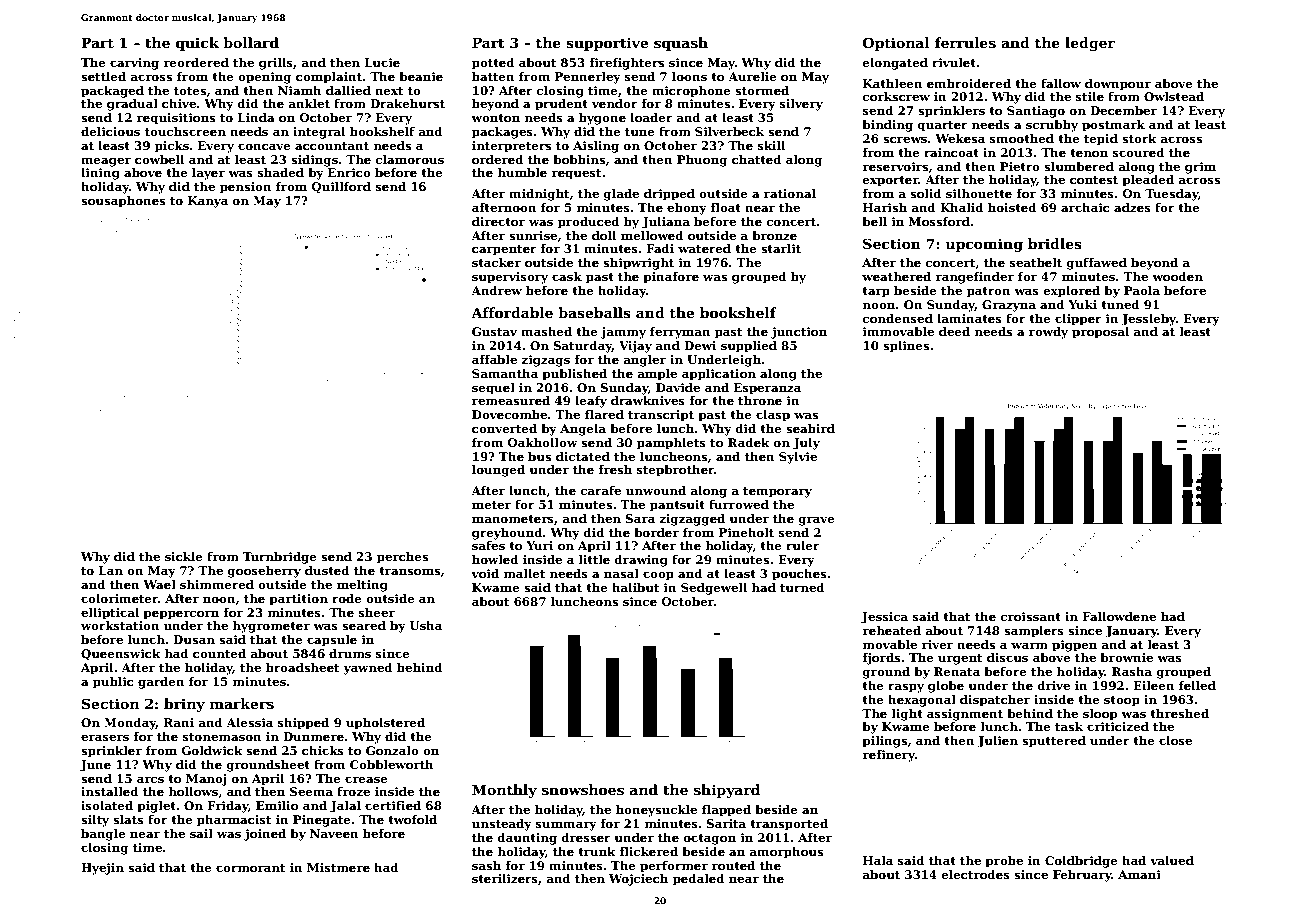 The width and height of the screenshot is (1308, 924). What do you see at coordinates (334, 833) in the screenshot?
I see `Naveen` at bounding box center [334, 833].
